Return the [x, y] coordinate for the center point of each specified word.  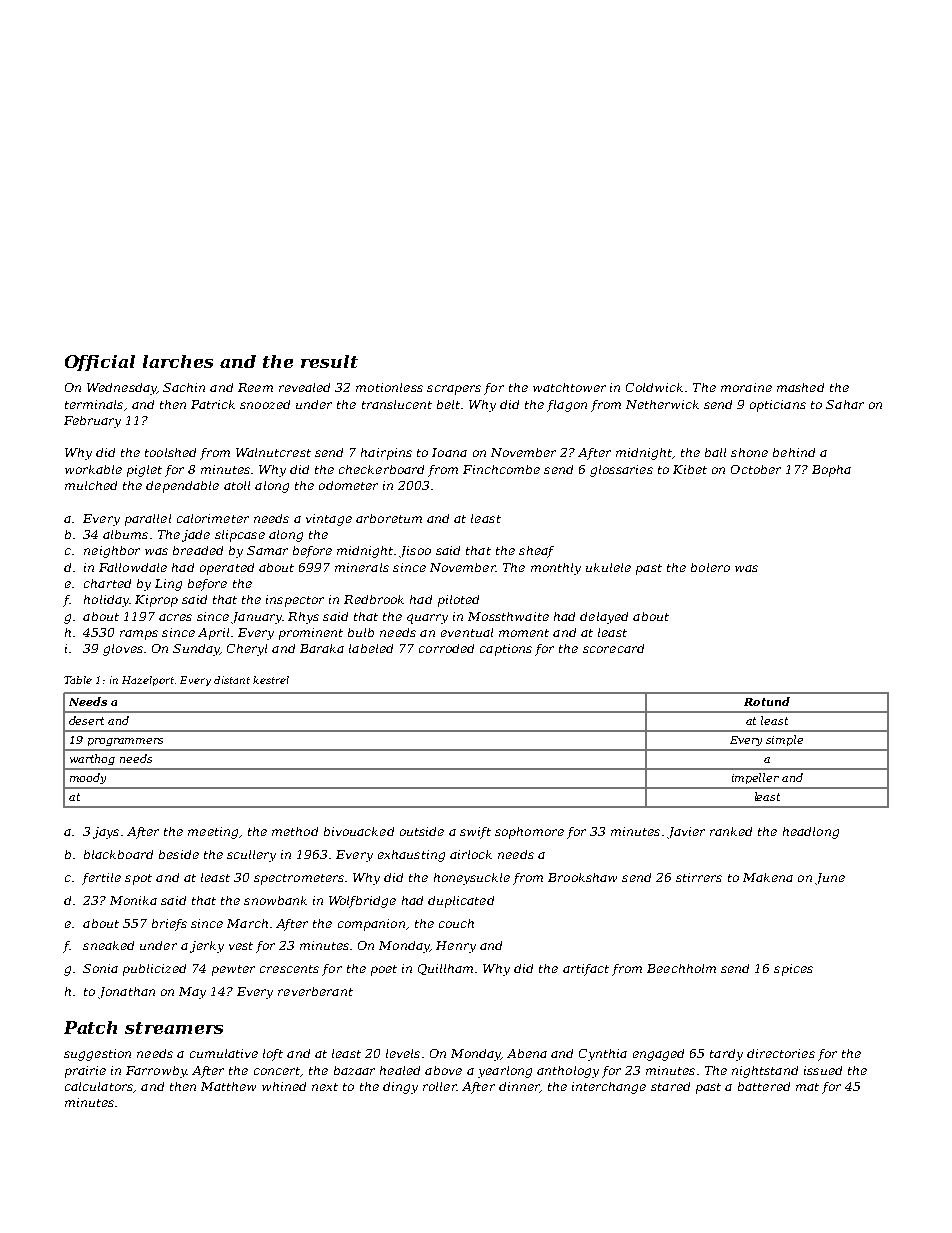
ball [715, 452]
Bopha [831, 471]
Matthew [228, 1086]
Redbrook [374, 599]
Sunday [196, 650]
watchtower [569, 387]
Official [100, 363]
